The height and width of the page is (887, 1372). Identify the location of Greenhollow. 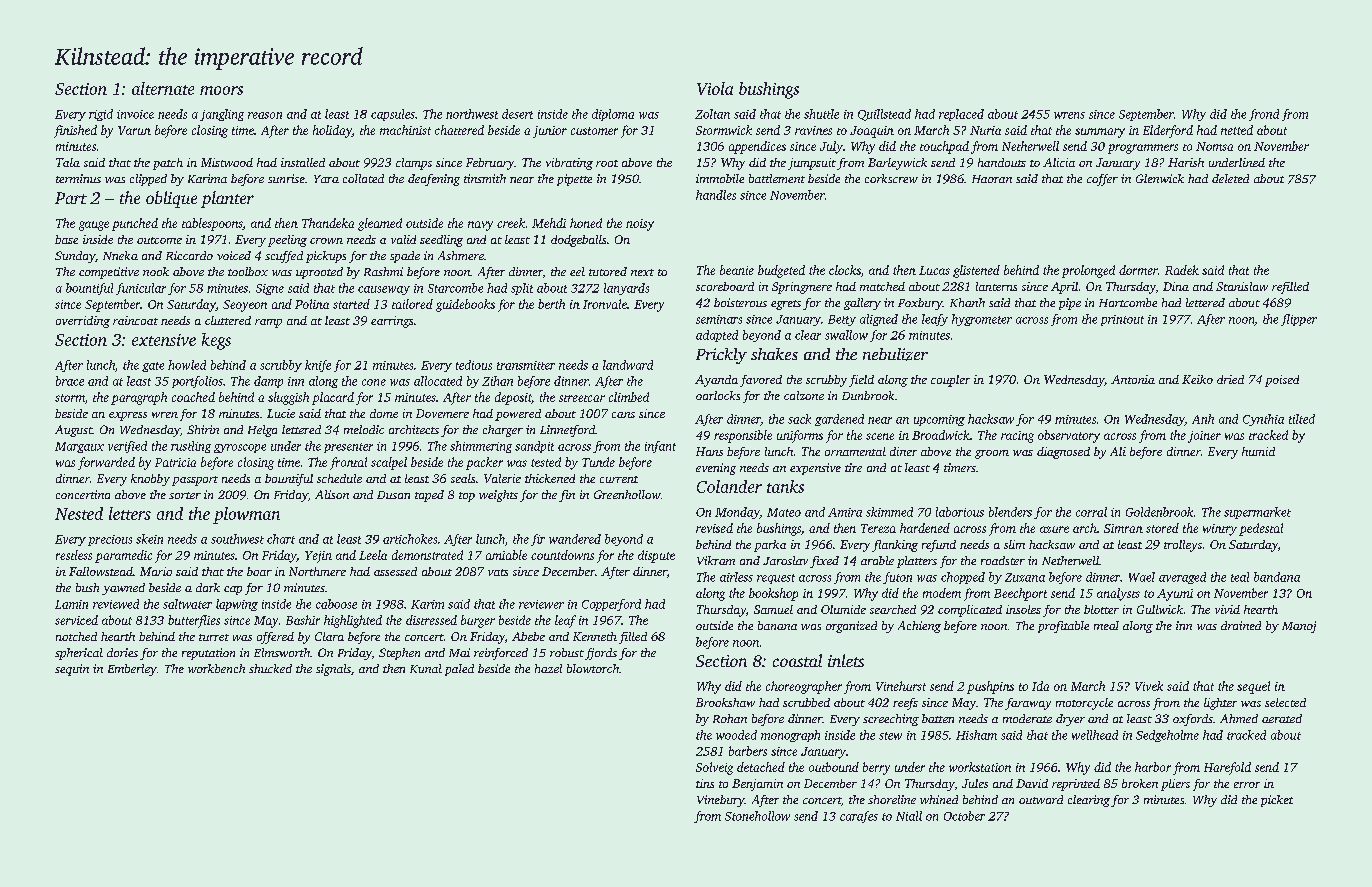
(627, 494).
